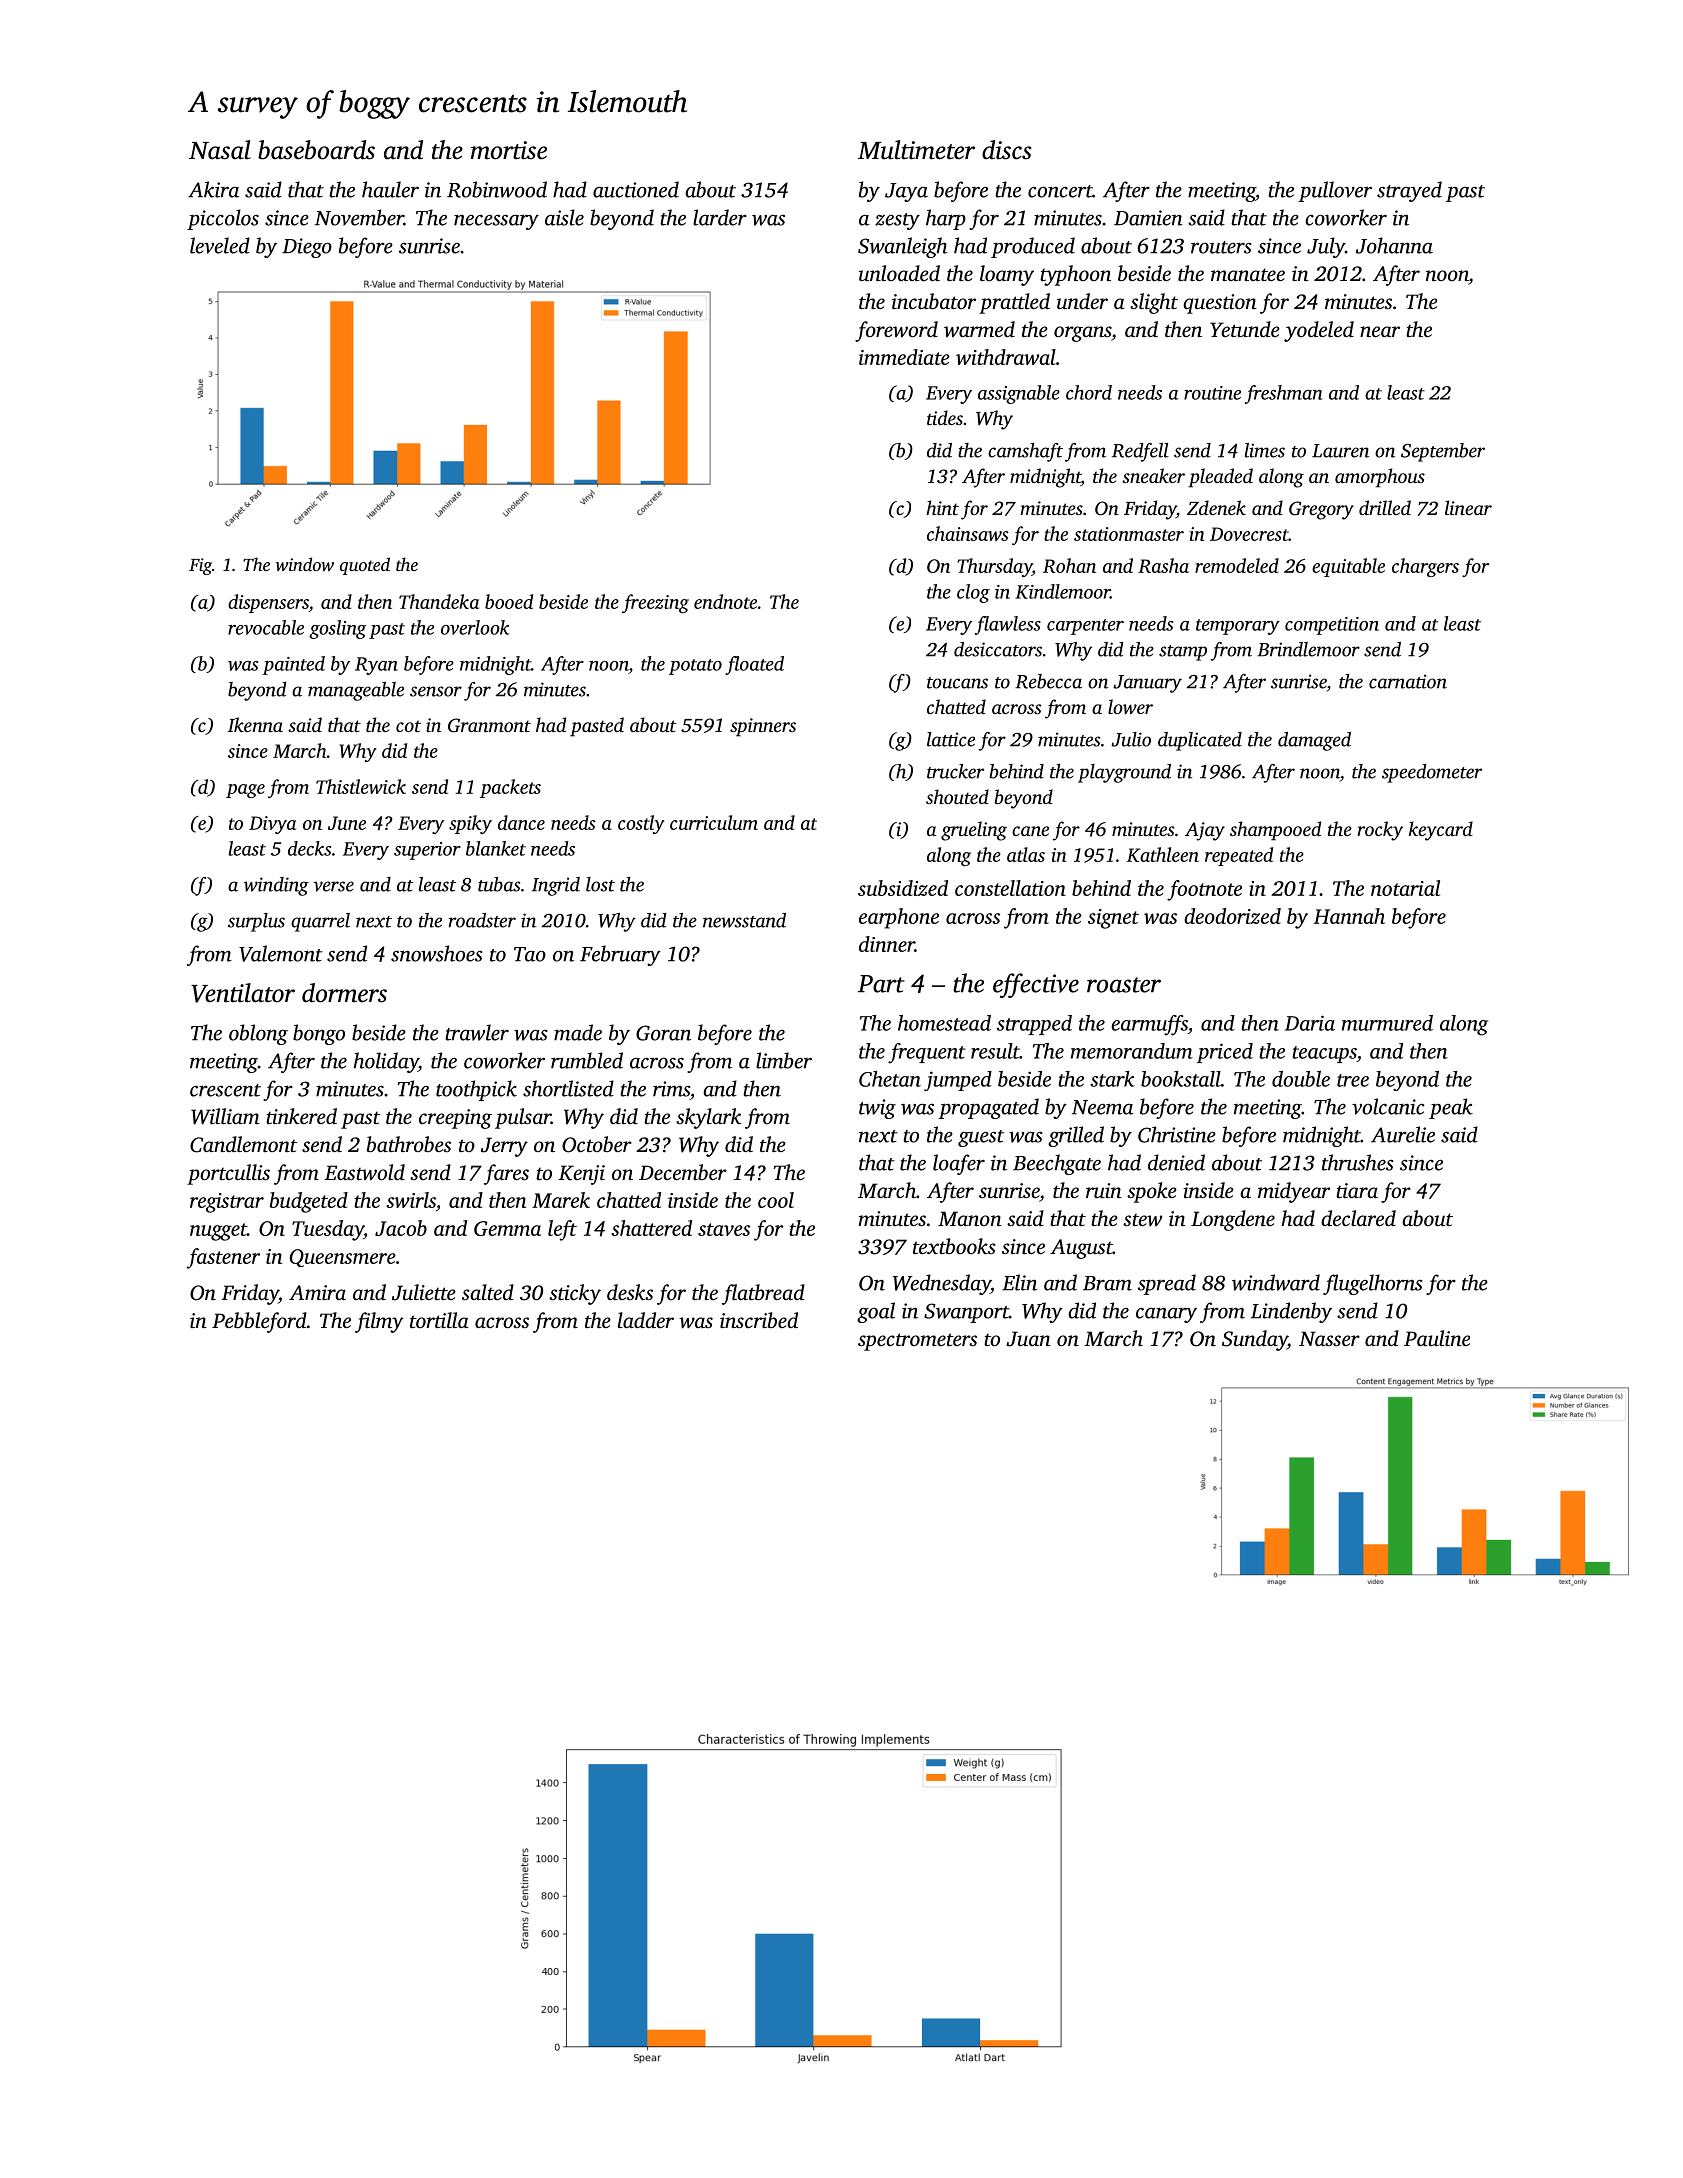  What do you see at coordinates (724, 1229) in the screenshot?
I see `staves` at bounding box center [724, 1229].
